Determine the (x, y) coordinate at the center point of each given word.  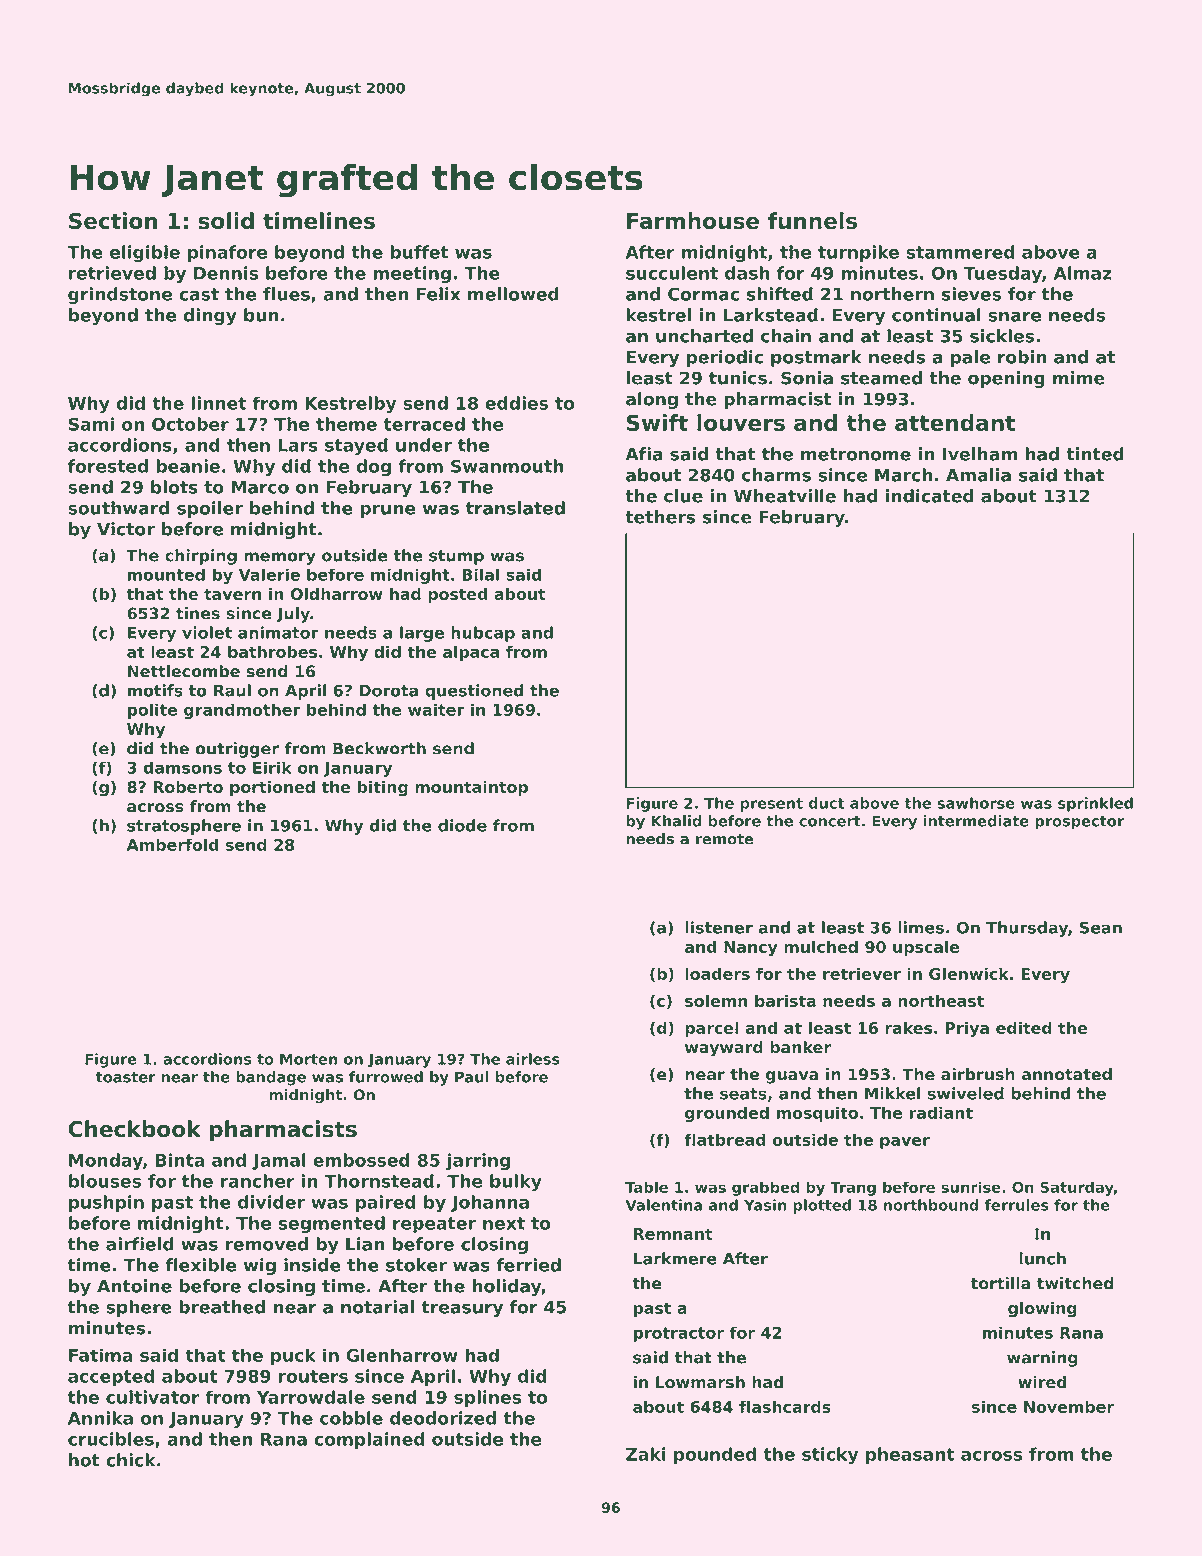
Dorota (389, 691)
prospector (1079, 823)
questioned (474, 692)
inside (312, 1265)
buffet (420, 252)
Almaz (1083, 273)
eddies (516, 403)
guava (792, 1077)
